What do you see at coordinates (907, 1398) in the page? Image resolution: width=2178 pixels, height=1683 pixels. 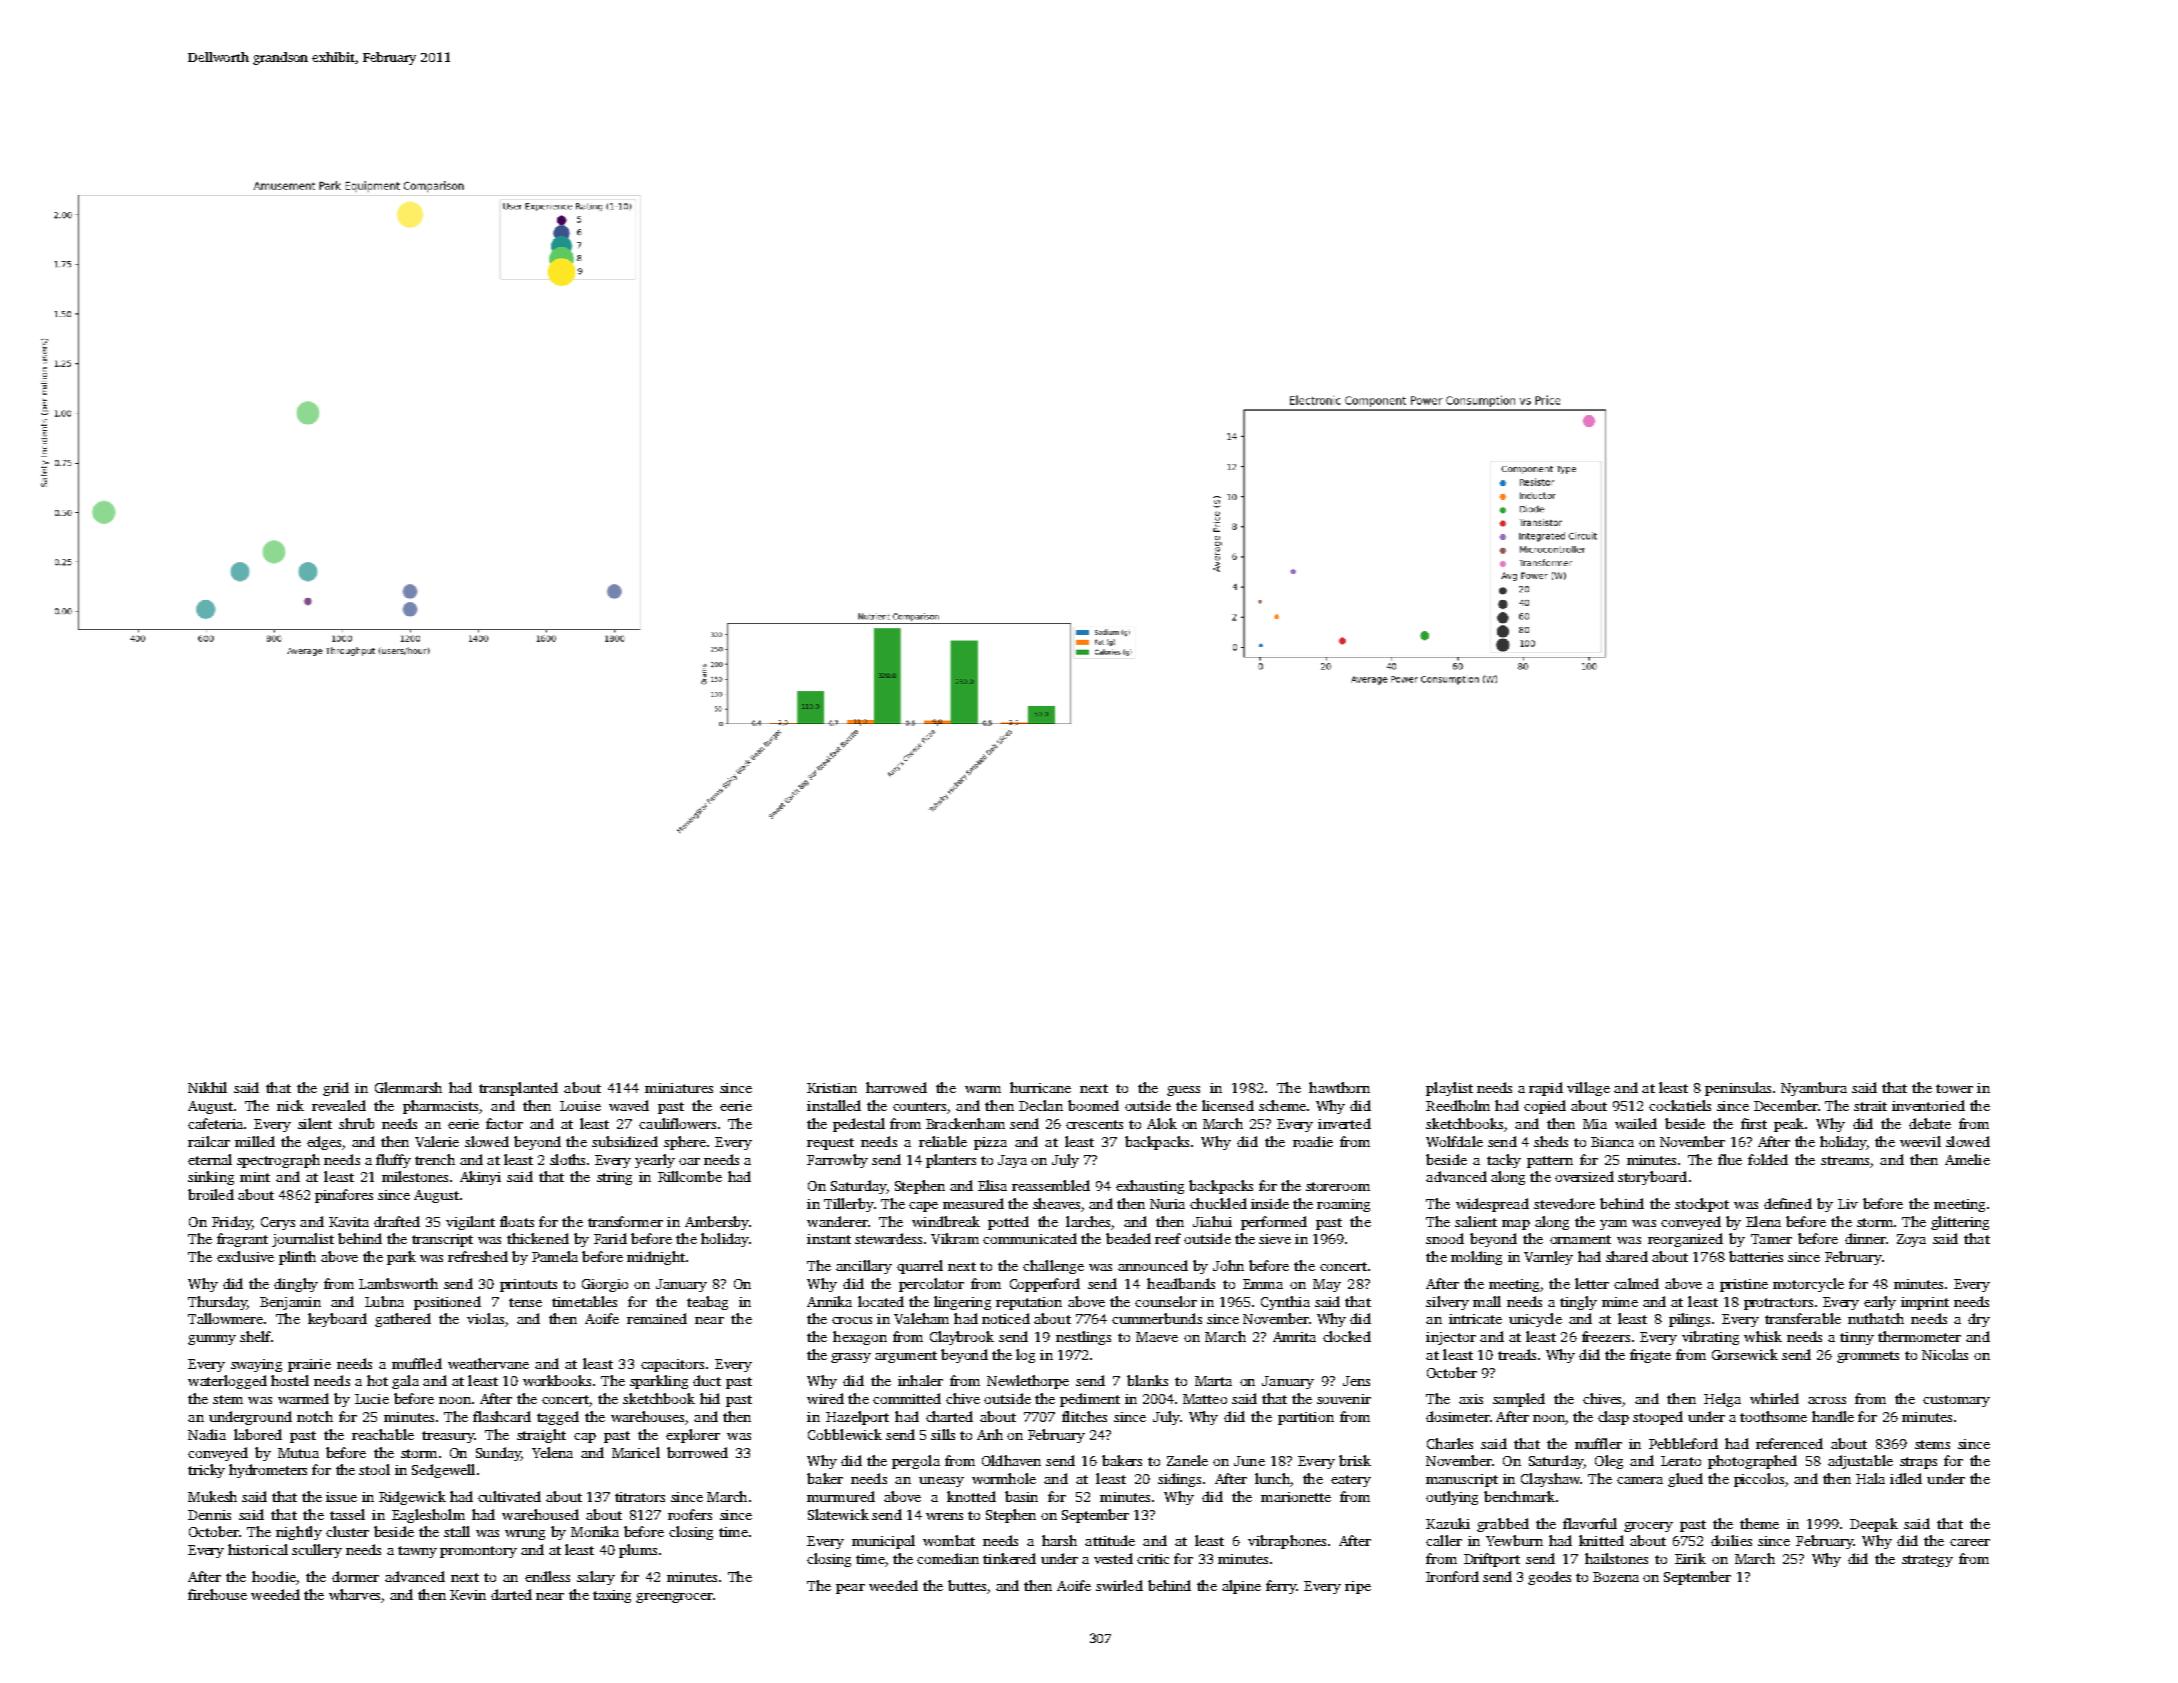 I see `committed` at bounding box center [907, 1398].
